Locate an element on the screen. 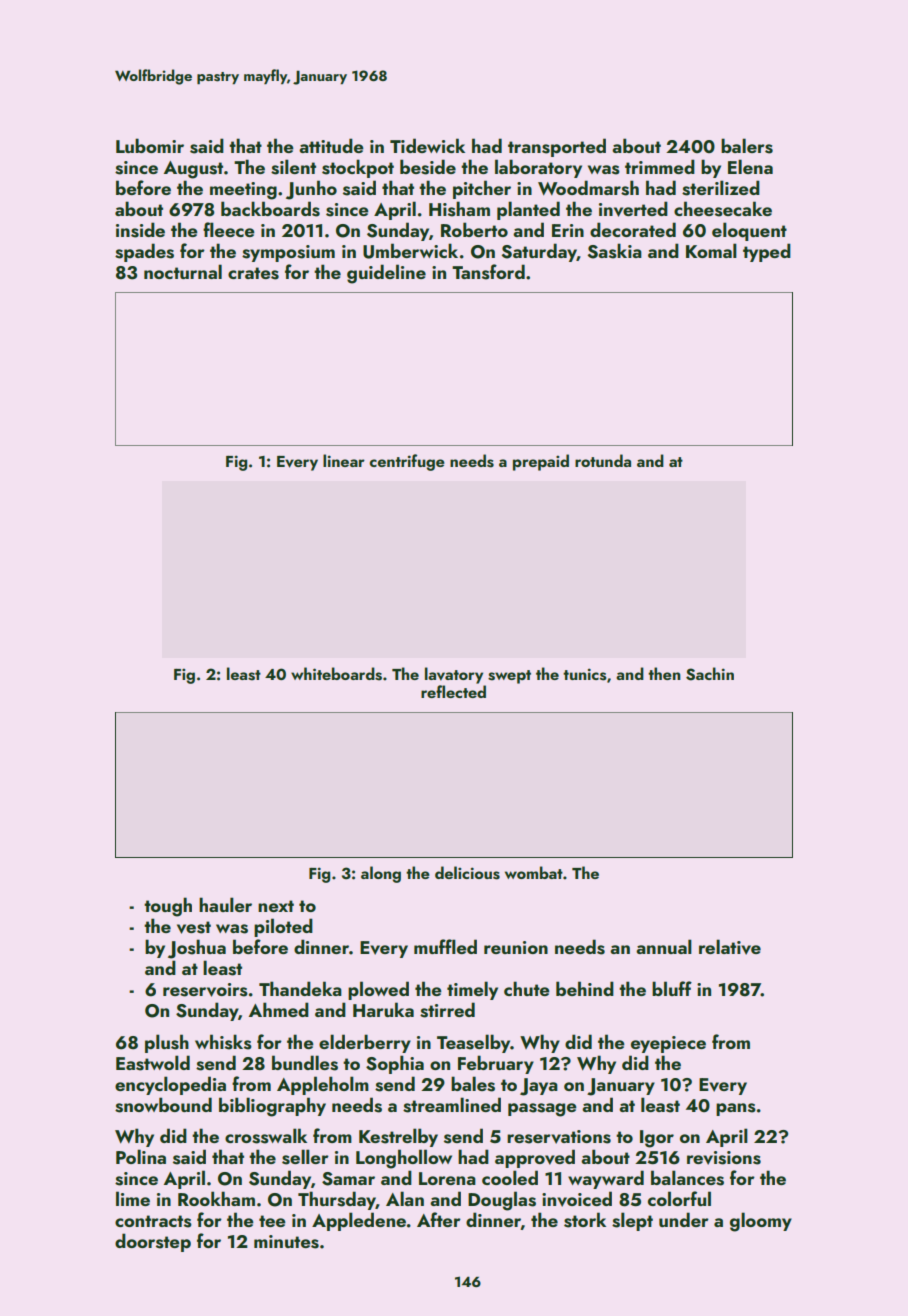  bibliography is located at coordinates (272, 1107).
